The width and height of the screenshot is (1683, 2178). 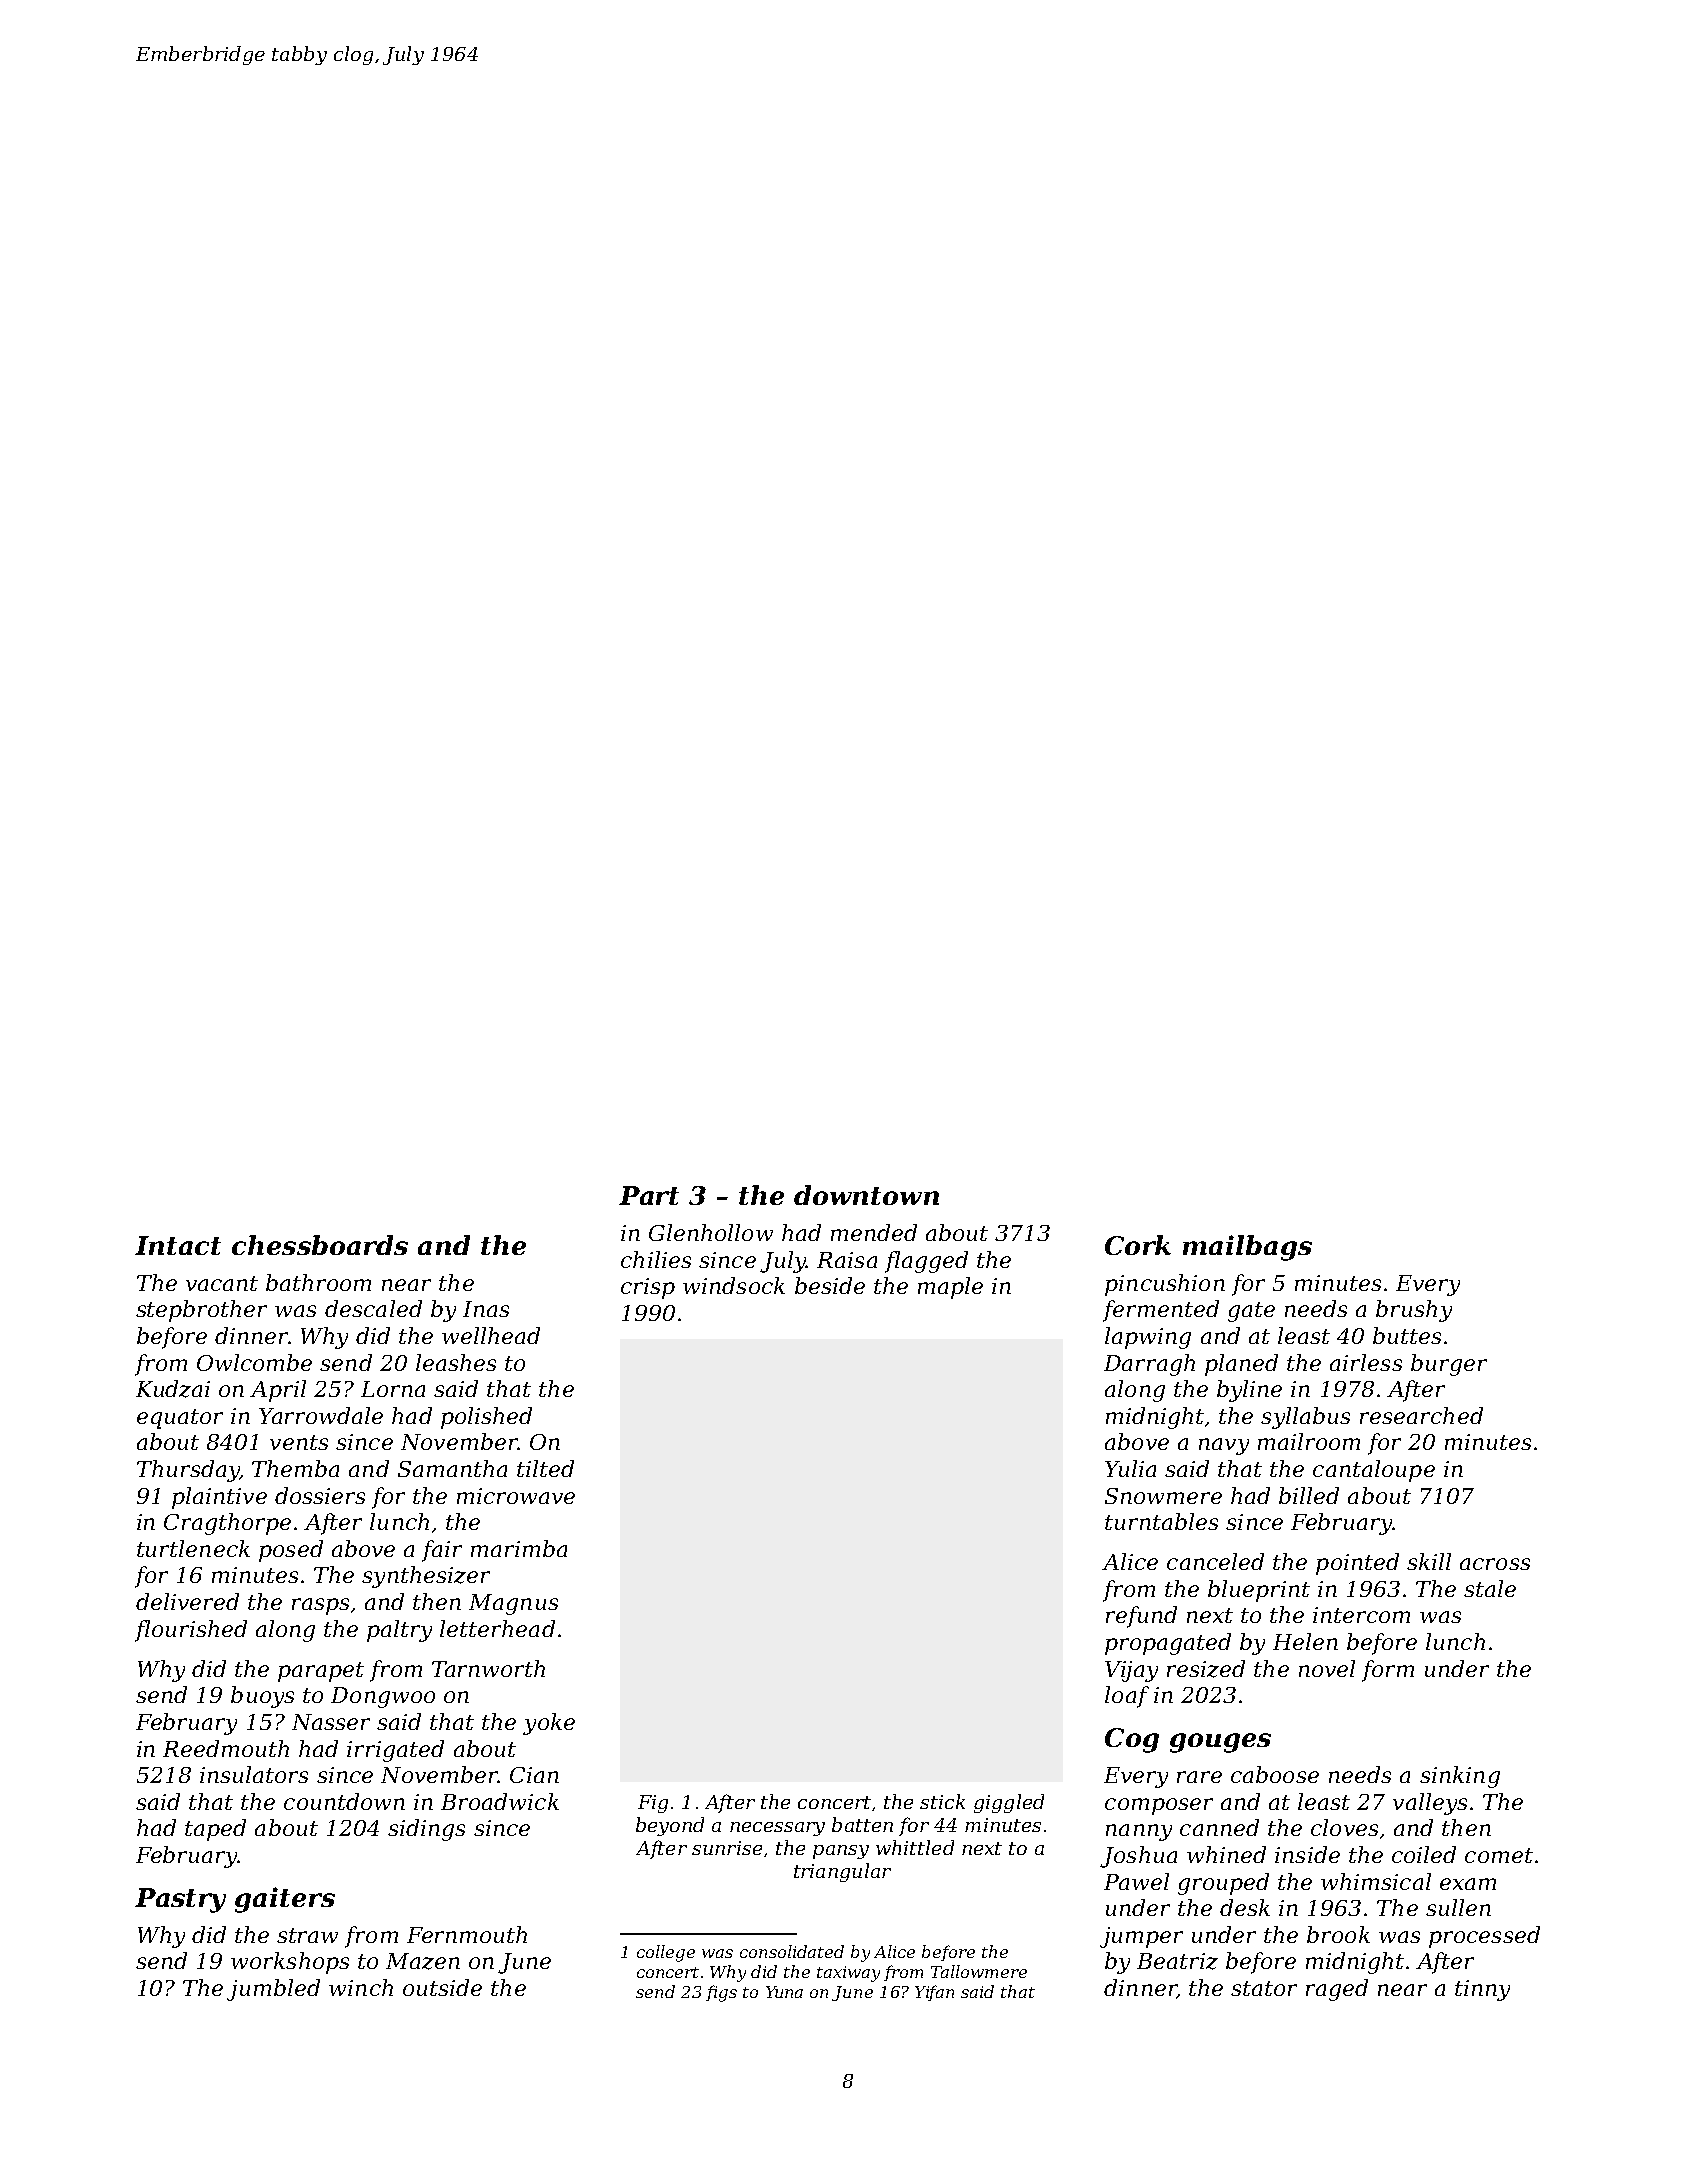 I want to click on Cork, so click(x=1138, y=1245).
